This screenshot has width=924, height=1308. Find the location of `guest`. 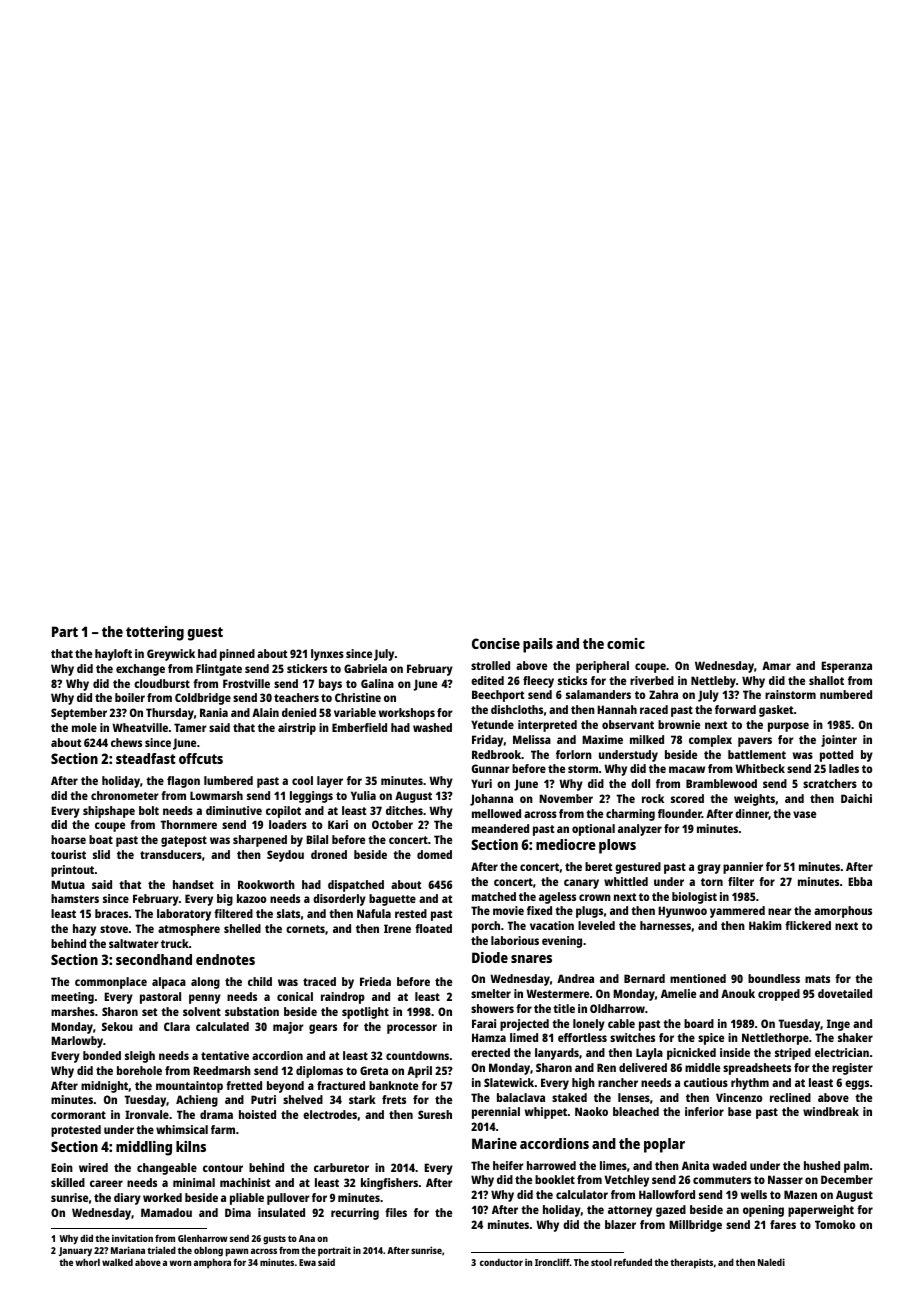

guest is located at coordinates (205, 634).
